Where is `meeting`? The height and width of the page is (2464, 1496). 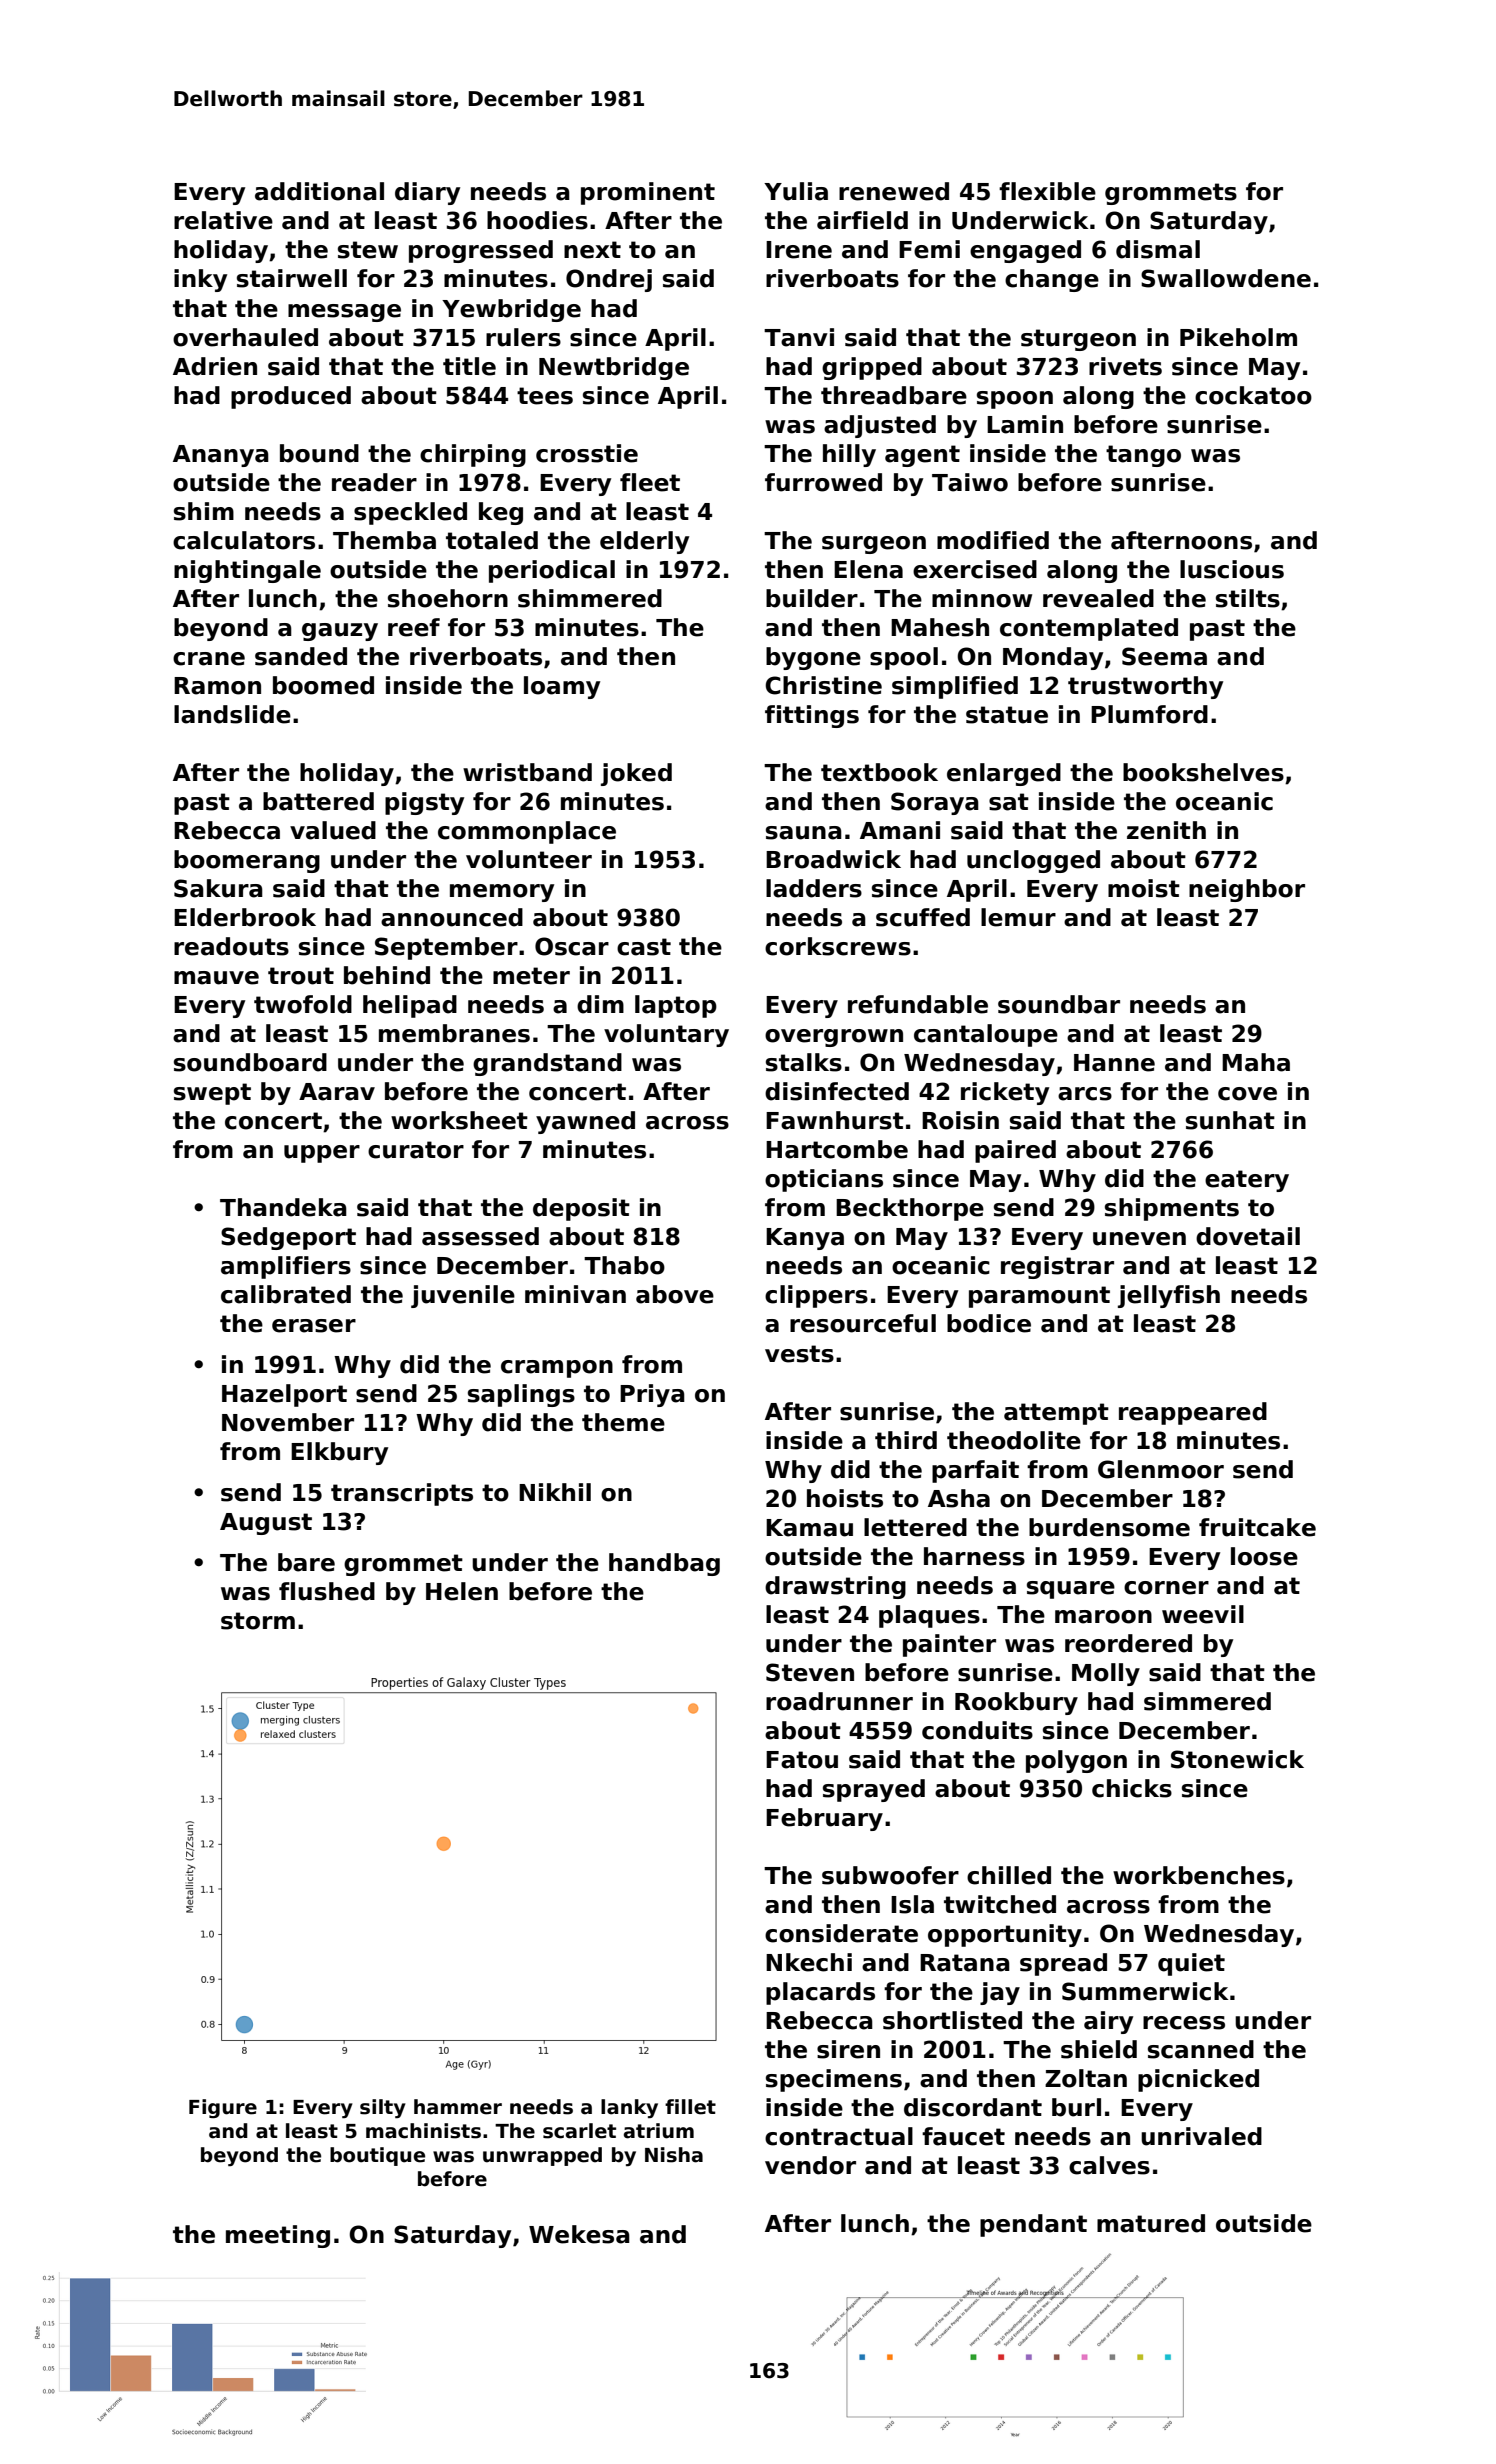
meeting is located at coordinates (278, 2236).
